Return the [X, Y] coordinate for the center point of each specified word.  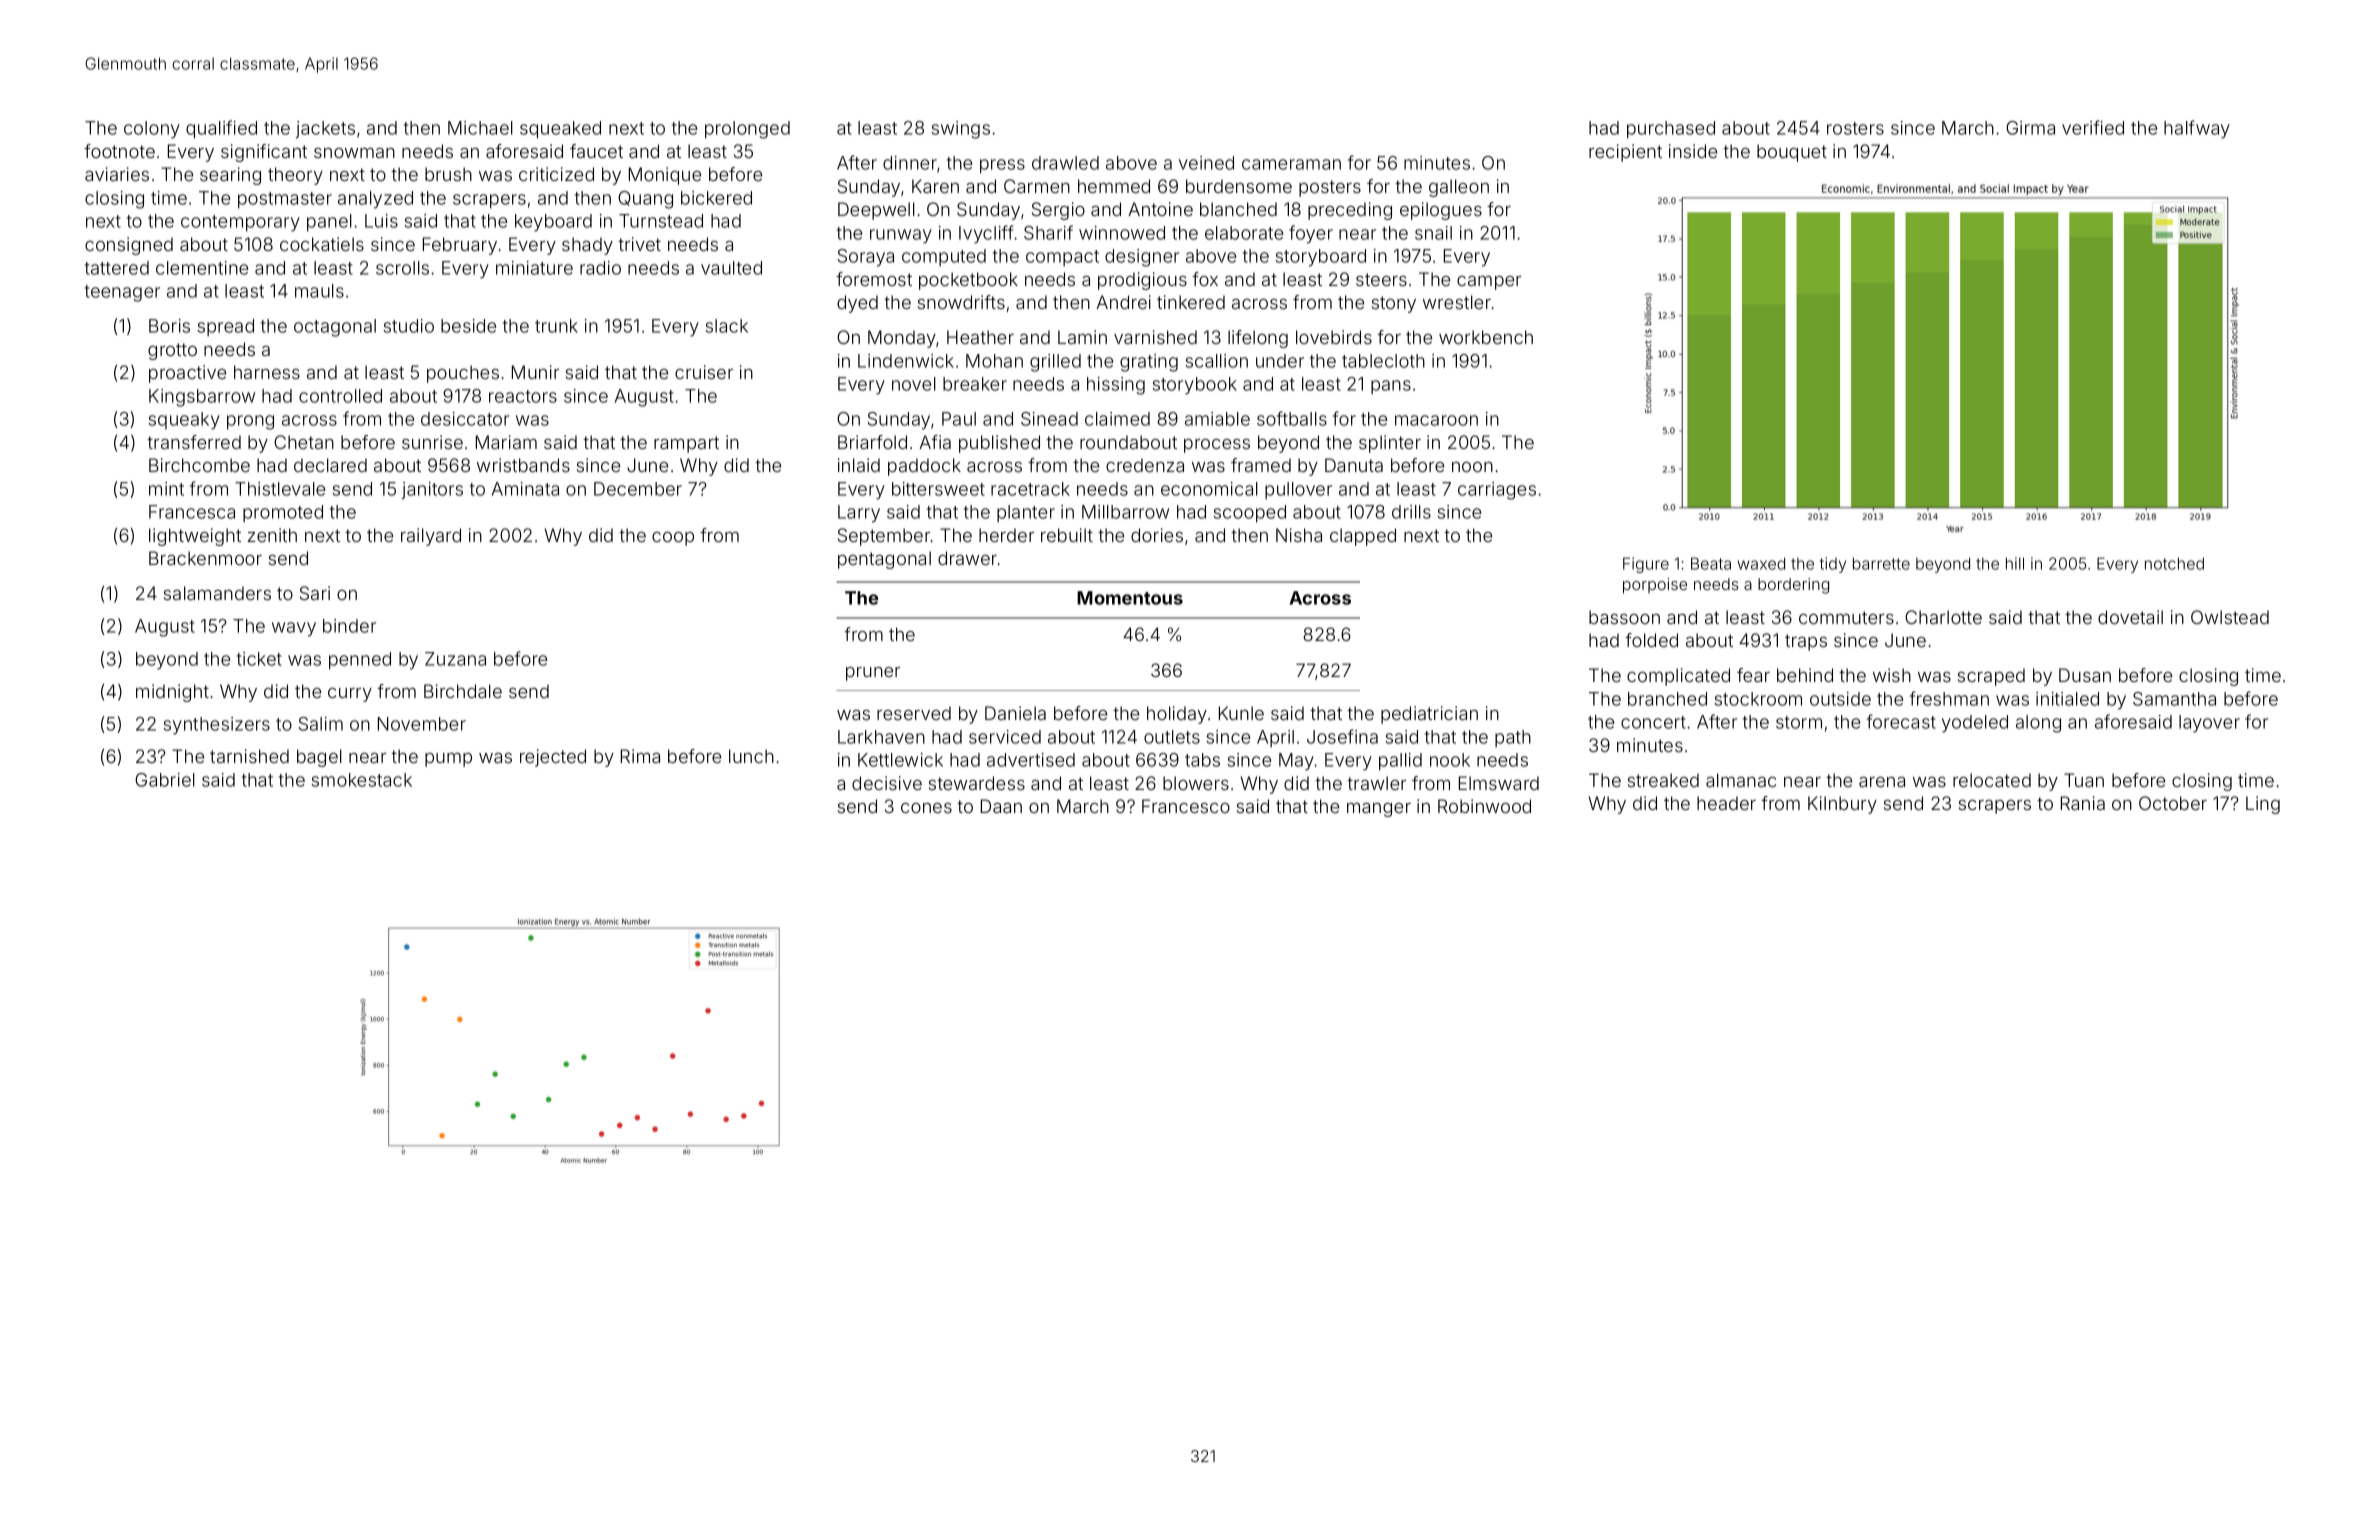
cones [926, 808]
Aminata [525, 489]
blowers [1196, 783]
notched [2174, 563]
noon [1472, 467]
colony [152, 130]
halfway [2197, 129]
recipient [1625, 153]
